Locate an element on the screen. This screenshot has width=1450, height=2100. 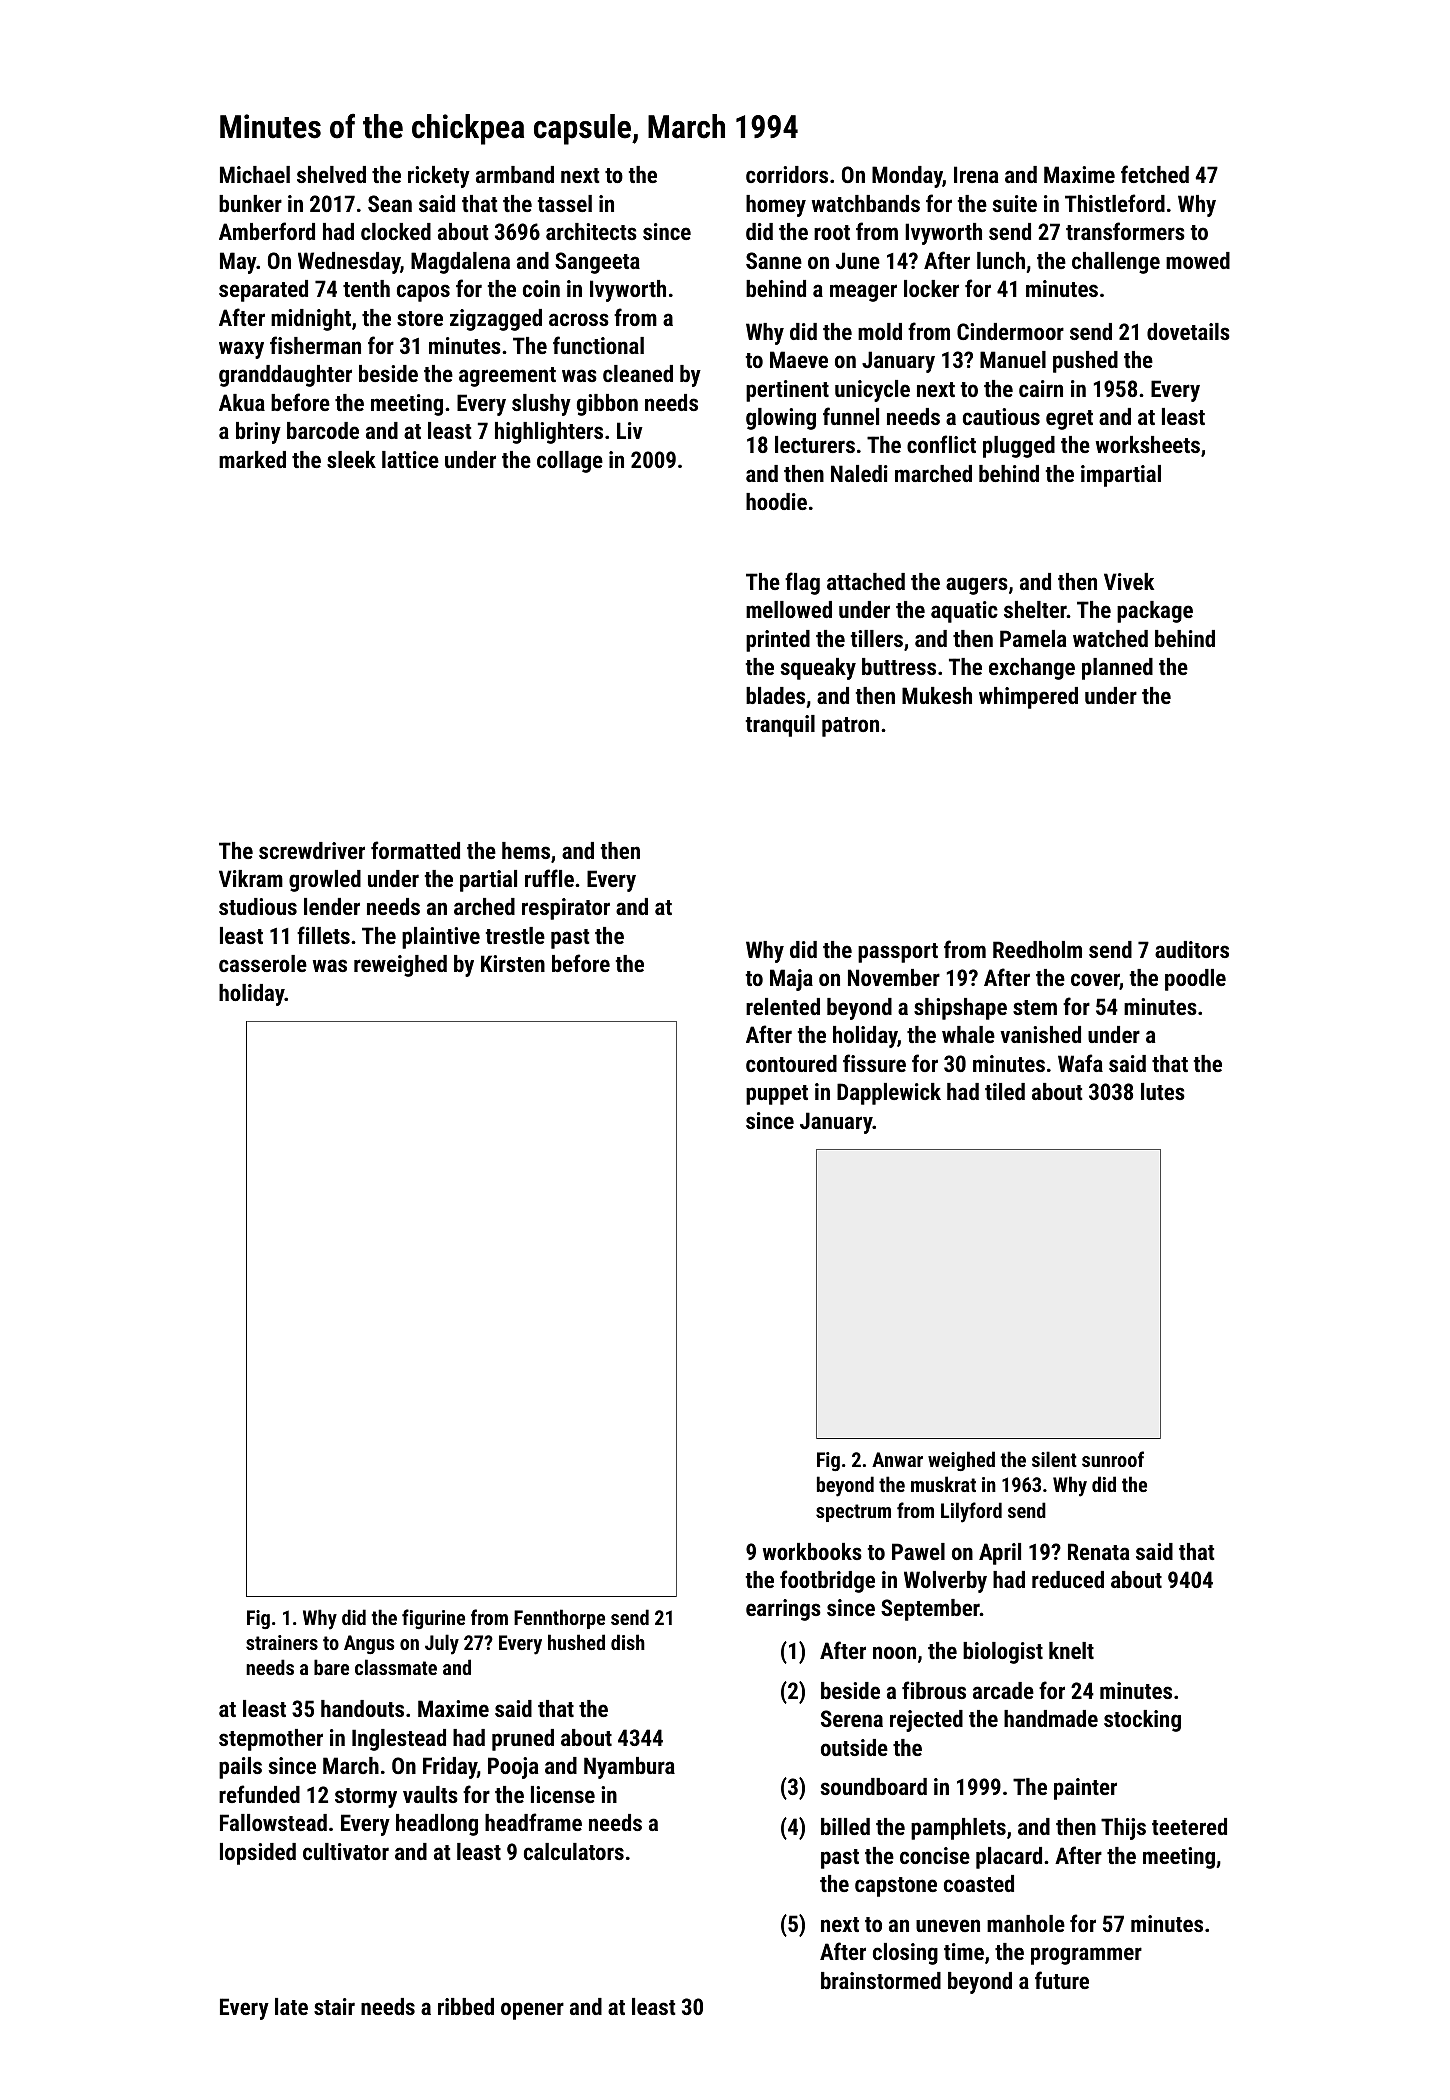
challenge is located at coordinates (1116, 263).
